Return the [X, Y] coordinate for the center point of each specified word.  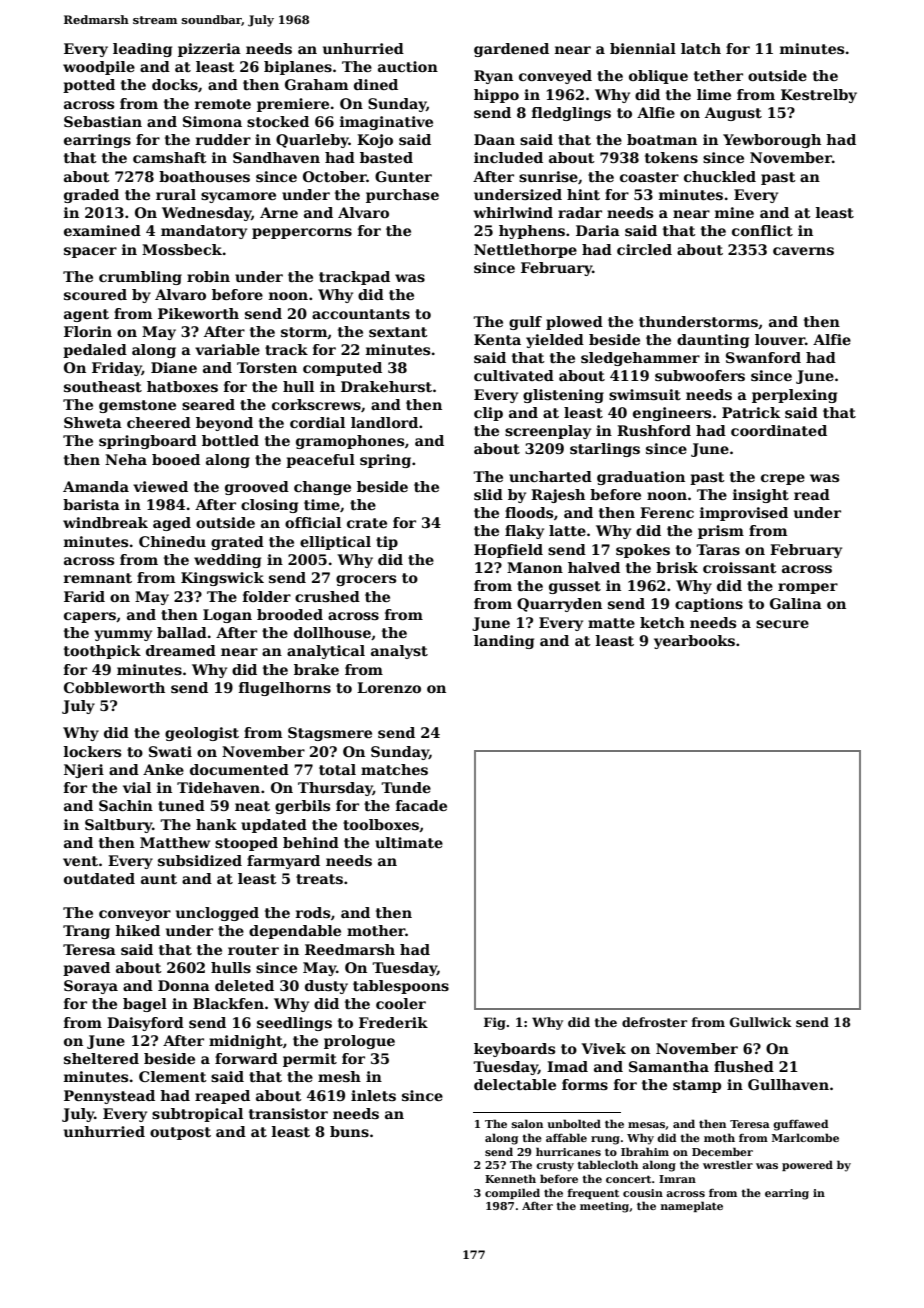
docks [175, 84]
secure [782, 624]
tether [718, 75]
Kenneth [510, 1178]
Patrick [751, 412]
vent [80, 861]
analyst [399, 652]
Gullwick [761, 1022]
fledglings [571, 114]
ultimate [409, 842]
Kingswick [222, 579]
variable [227, 349]
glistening [563, 396]
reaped [222, 1097]
